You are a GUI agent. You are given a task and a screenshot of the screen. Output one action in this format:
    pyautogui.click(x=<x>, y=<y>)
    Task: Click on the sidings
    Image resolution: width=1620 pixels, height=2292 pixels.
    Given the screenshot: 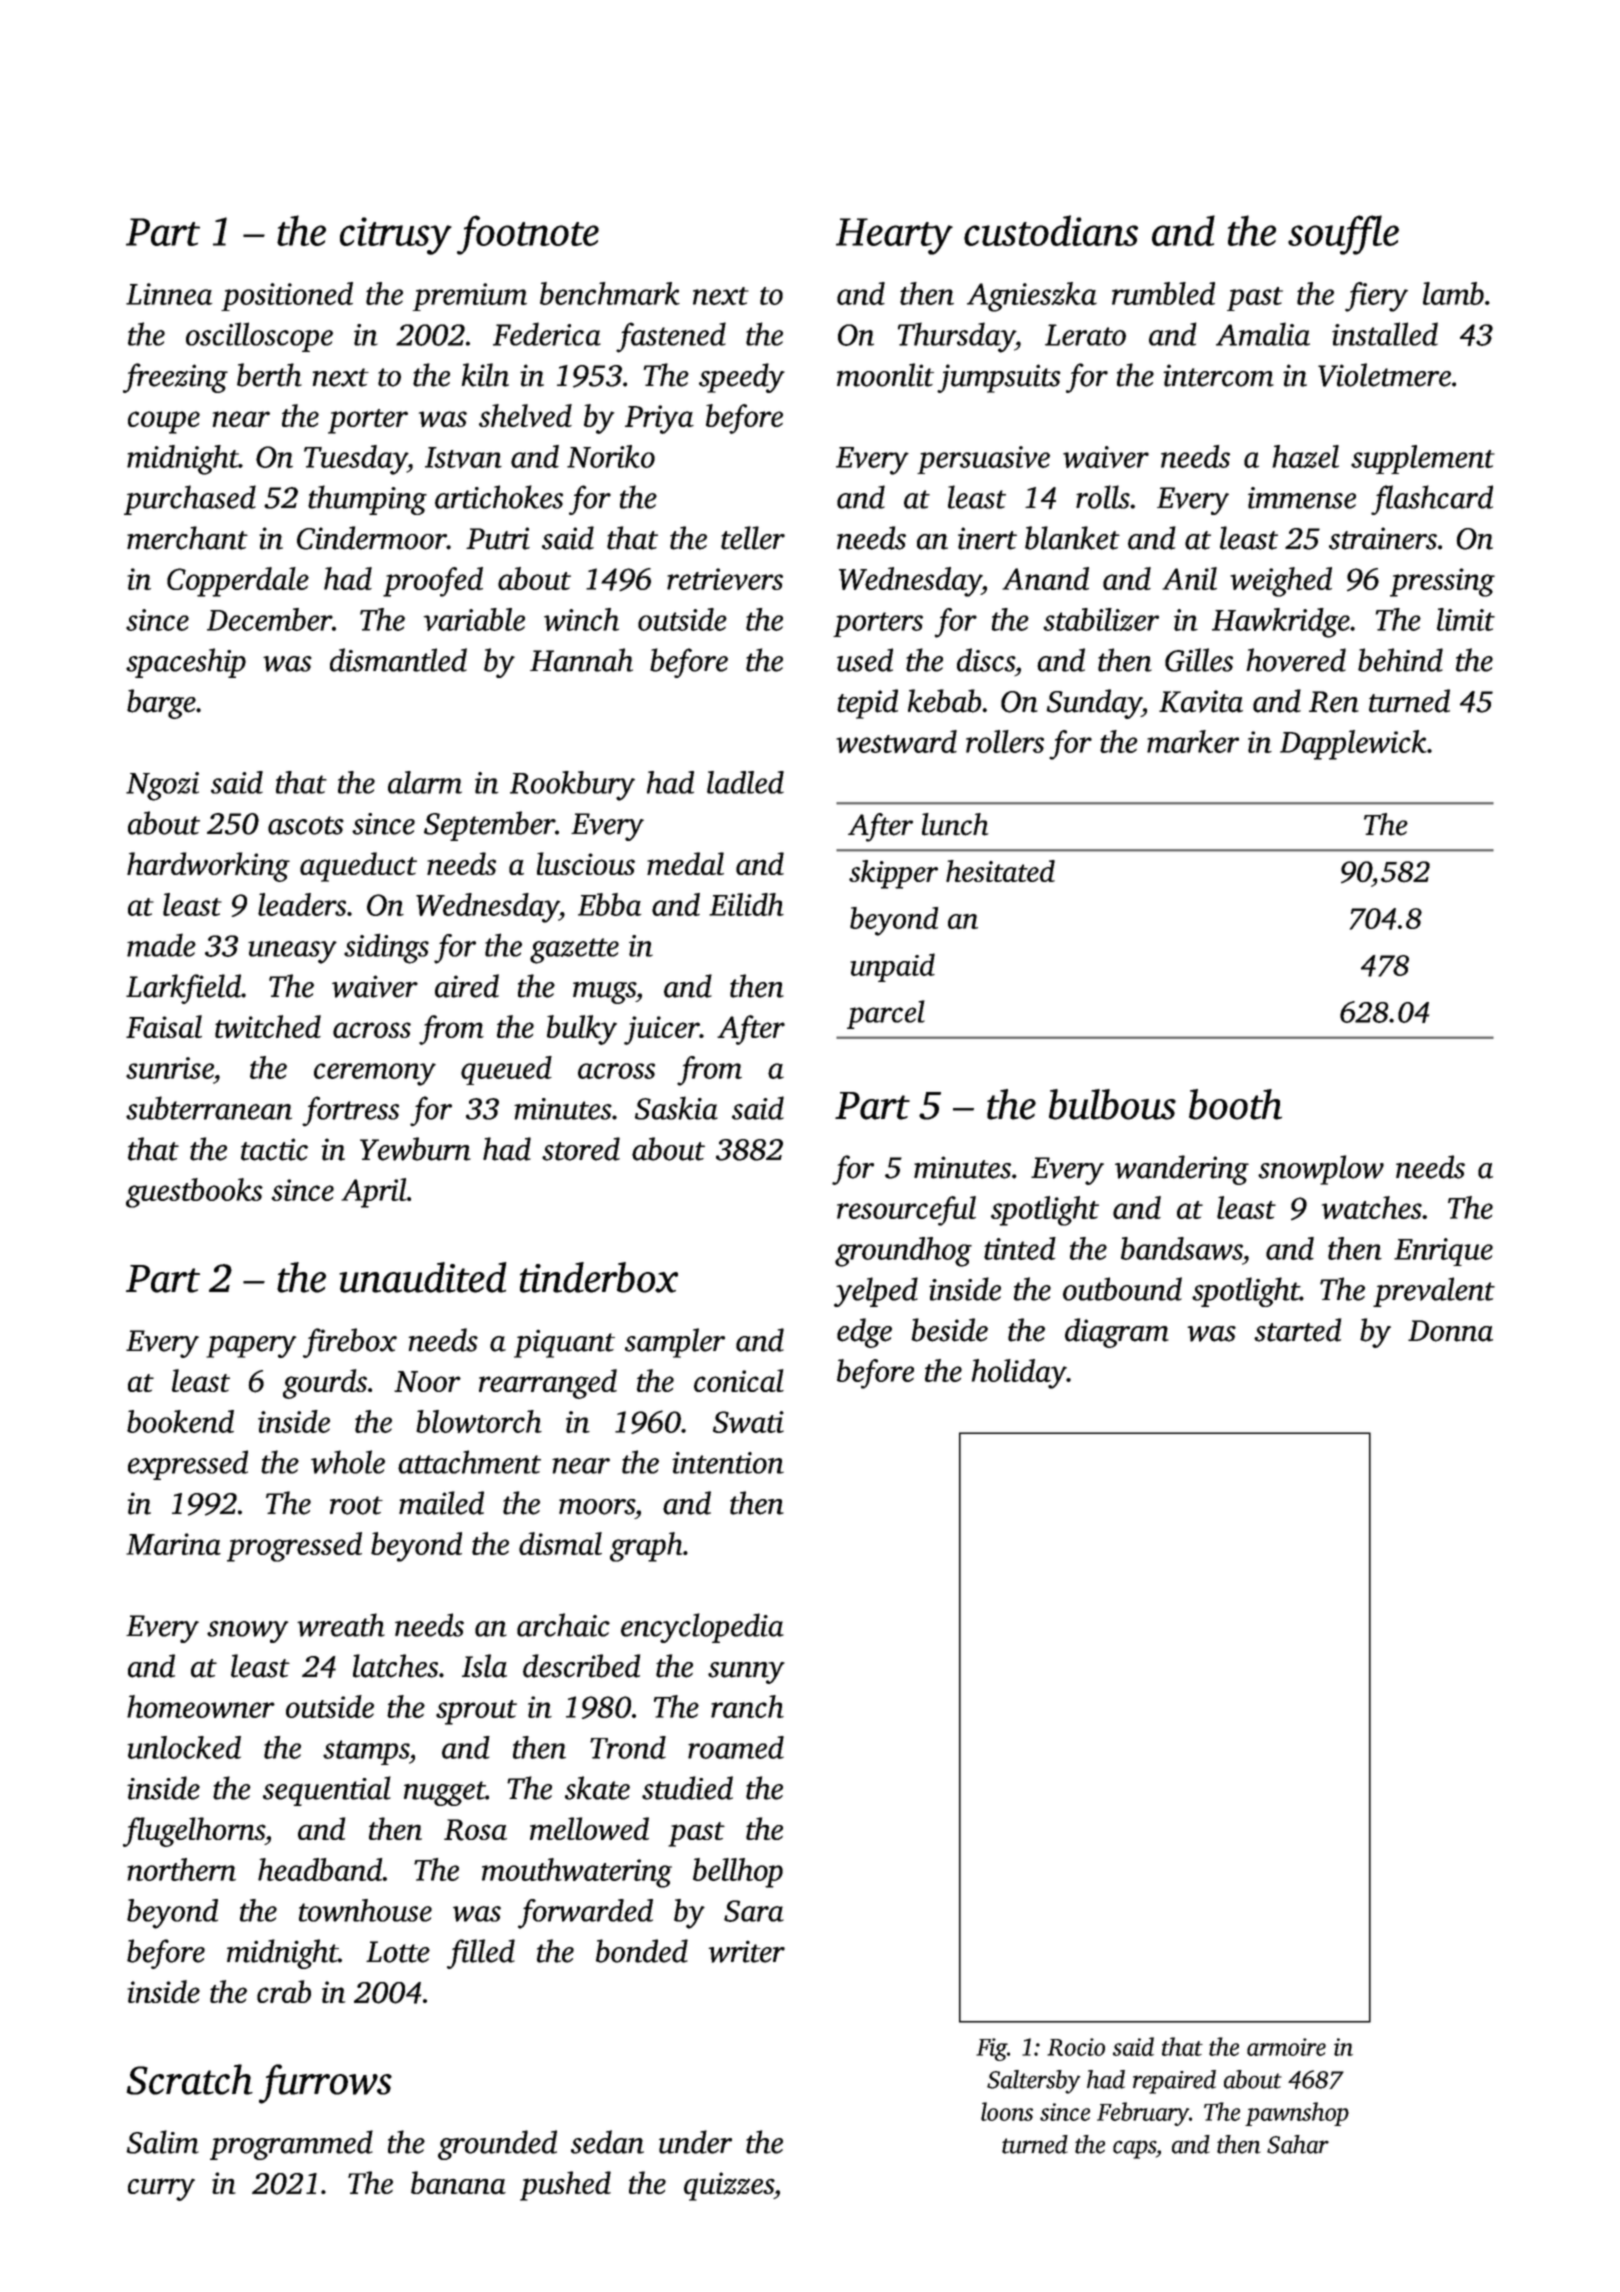 What is the action you would take?
    pyautogui.click(x=386, y=948)
